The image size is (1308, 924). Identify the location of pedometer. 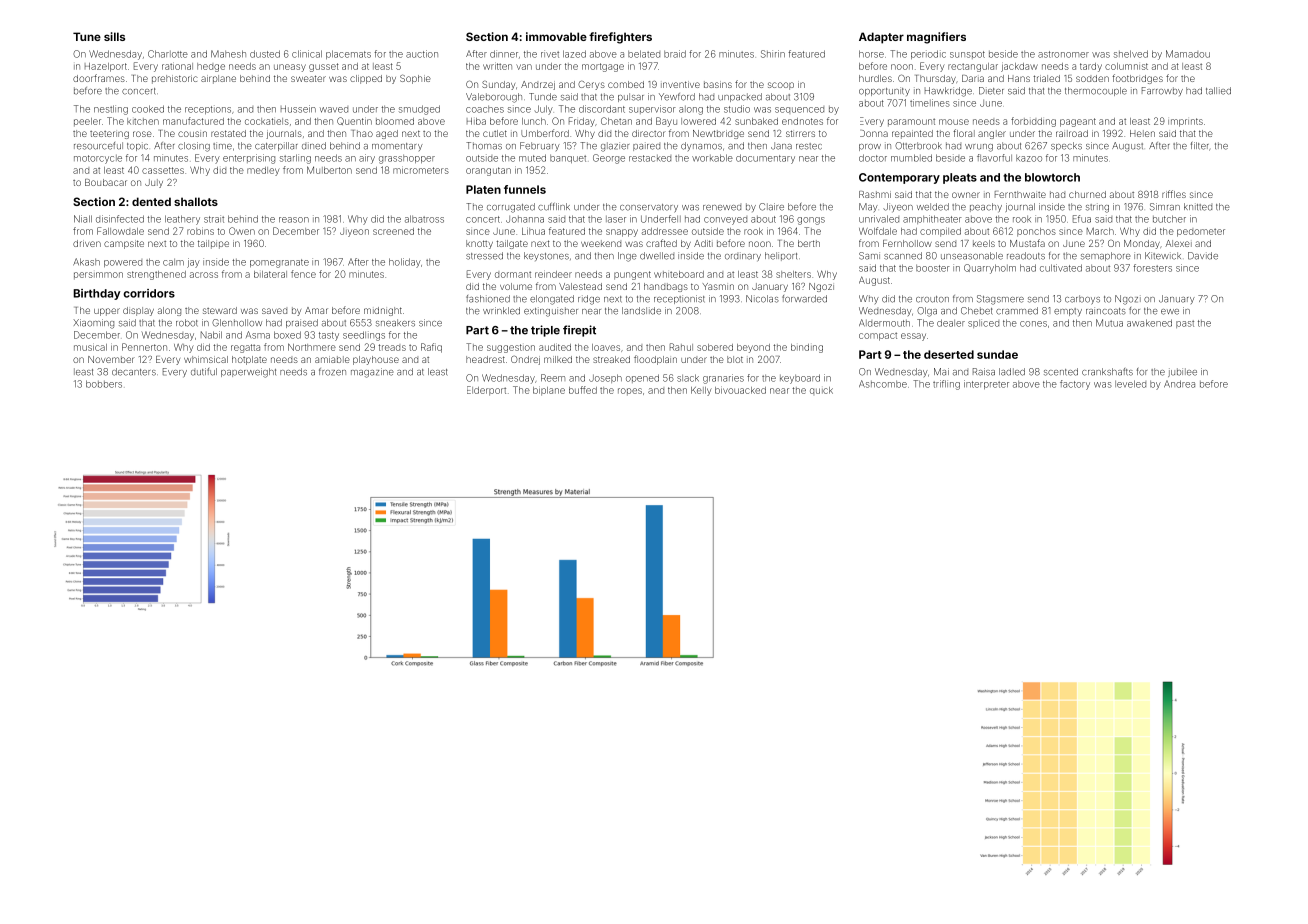
(1201, 232).
